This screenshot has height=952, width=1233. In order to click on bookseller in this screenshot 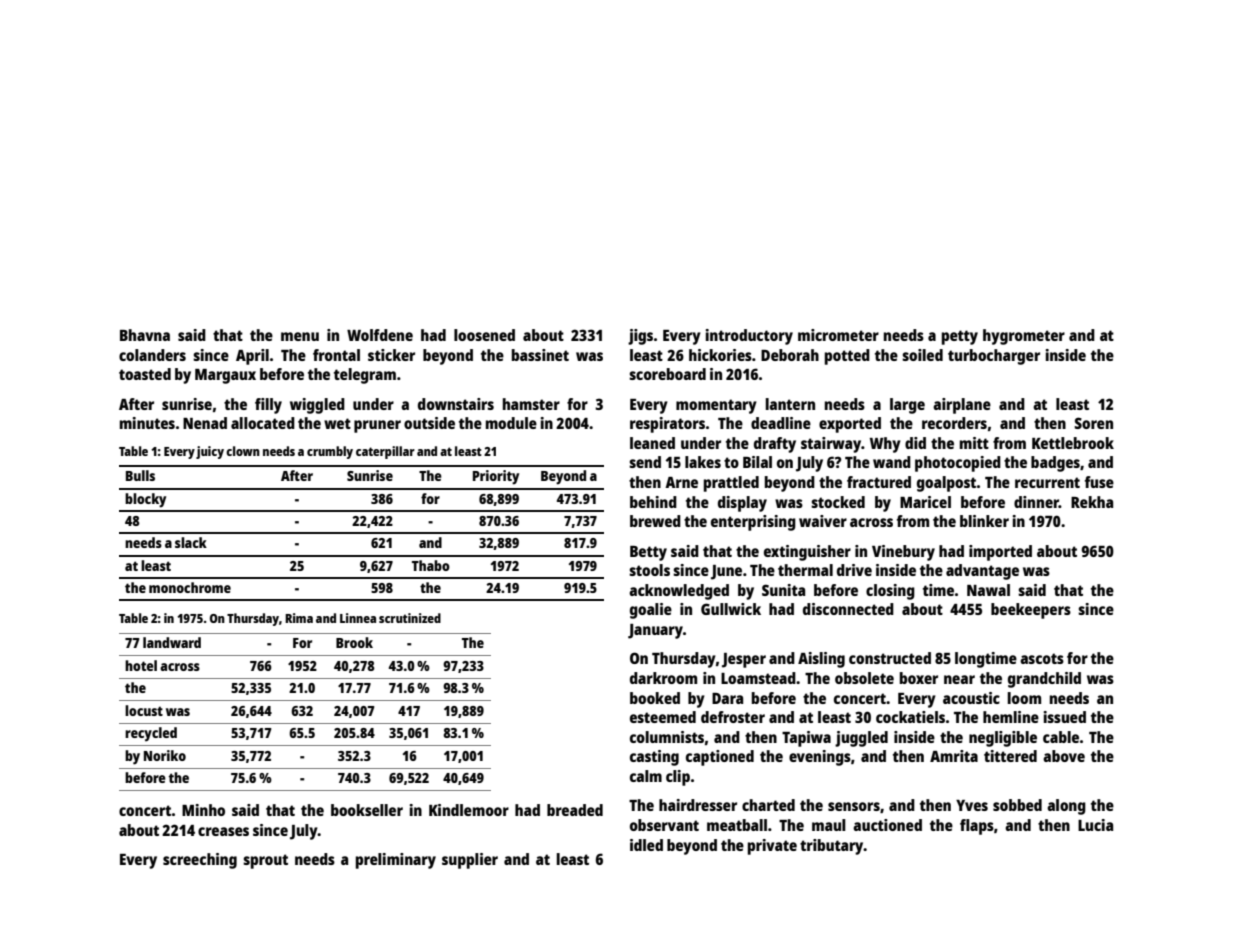, I will do `click(367, 810)`.
